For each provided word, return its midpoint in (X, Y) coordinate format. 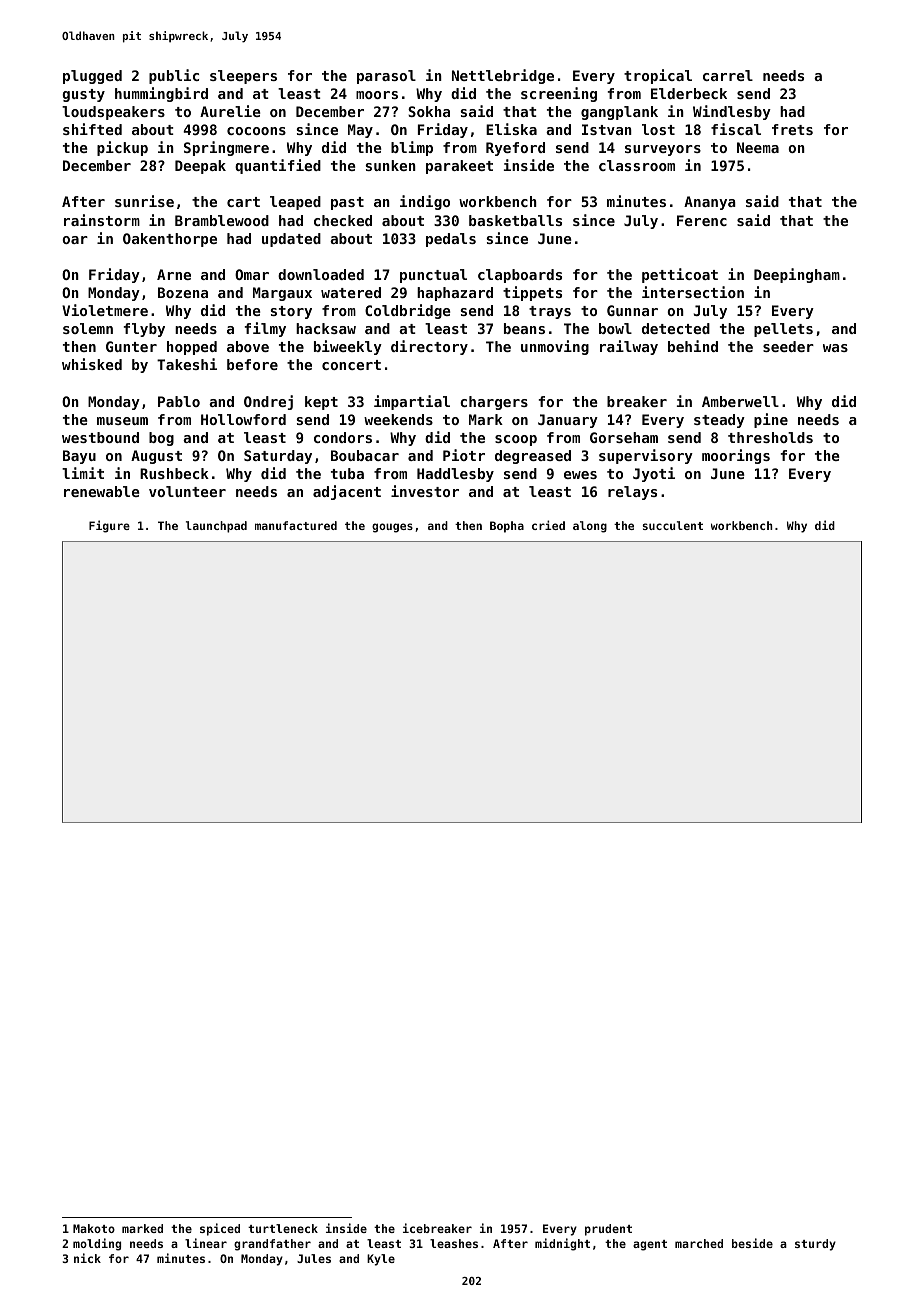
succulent (673, 525)
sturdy (815, 1245)
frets (792, 129)
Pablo (179, 401)
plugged (92, 77)
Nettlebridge (503, 76)
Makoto (94, 1228)
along (590, 527)
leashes (454, 1243)
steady (719, 421)
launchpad (216, 527)
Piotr (464, 455)
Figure (109, 526)
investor (425, 491)
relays (632, 493)
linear (206, 1243)
